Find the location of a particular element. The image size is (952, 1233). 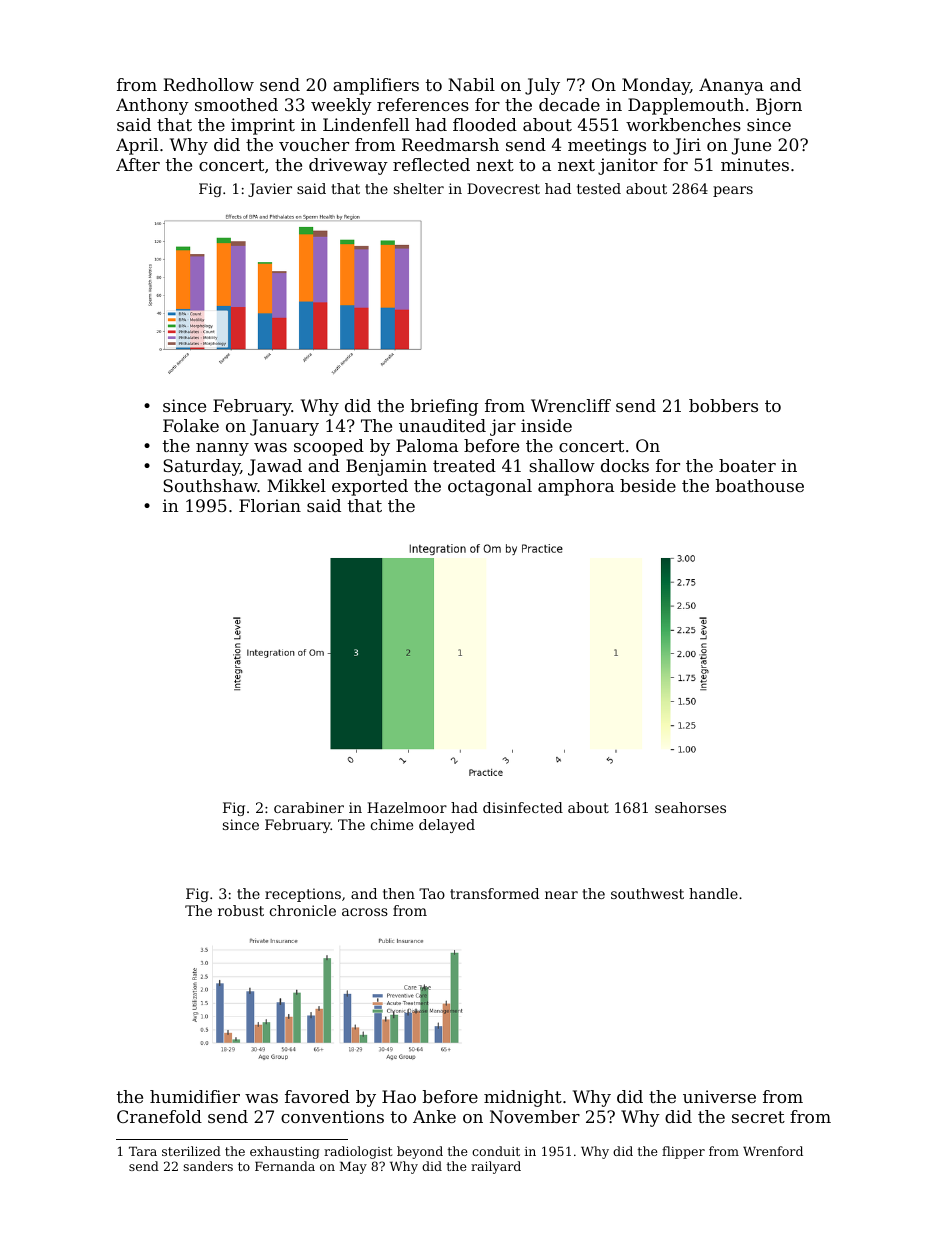

janitor is located at coordinates (628, 166).
